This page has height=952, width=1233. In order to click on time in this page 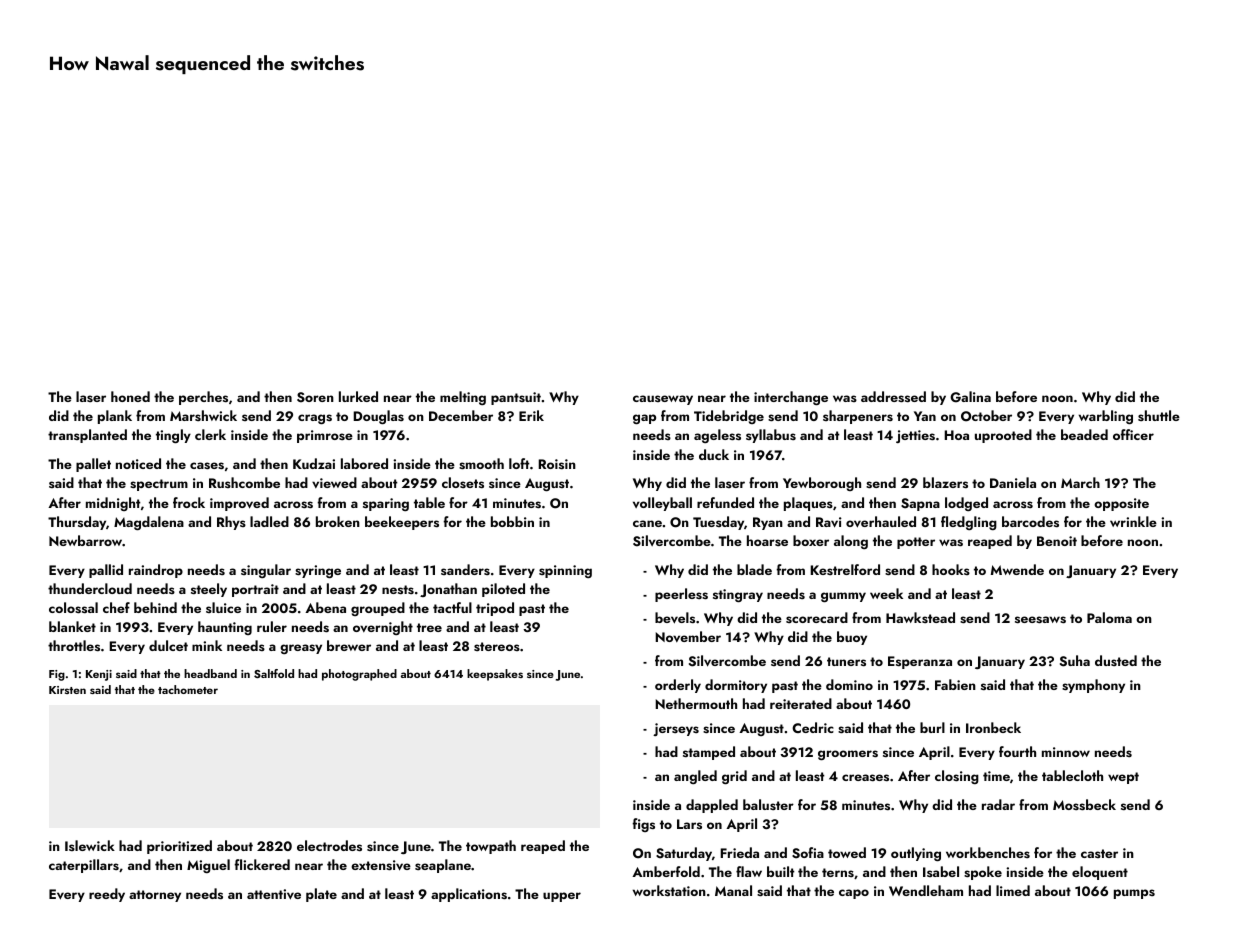, I will do `click(996, 776)`.
